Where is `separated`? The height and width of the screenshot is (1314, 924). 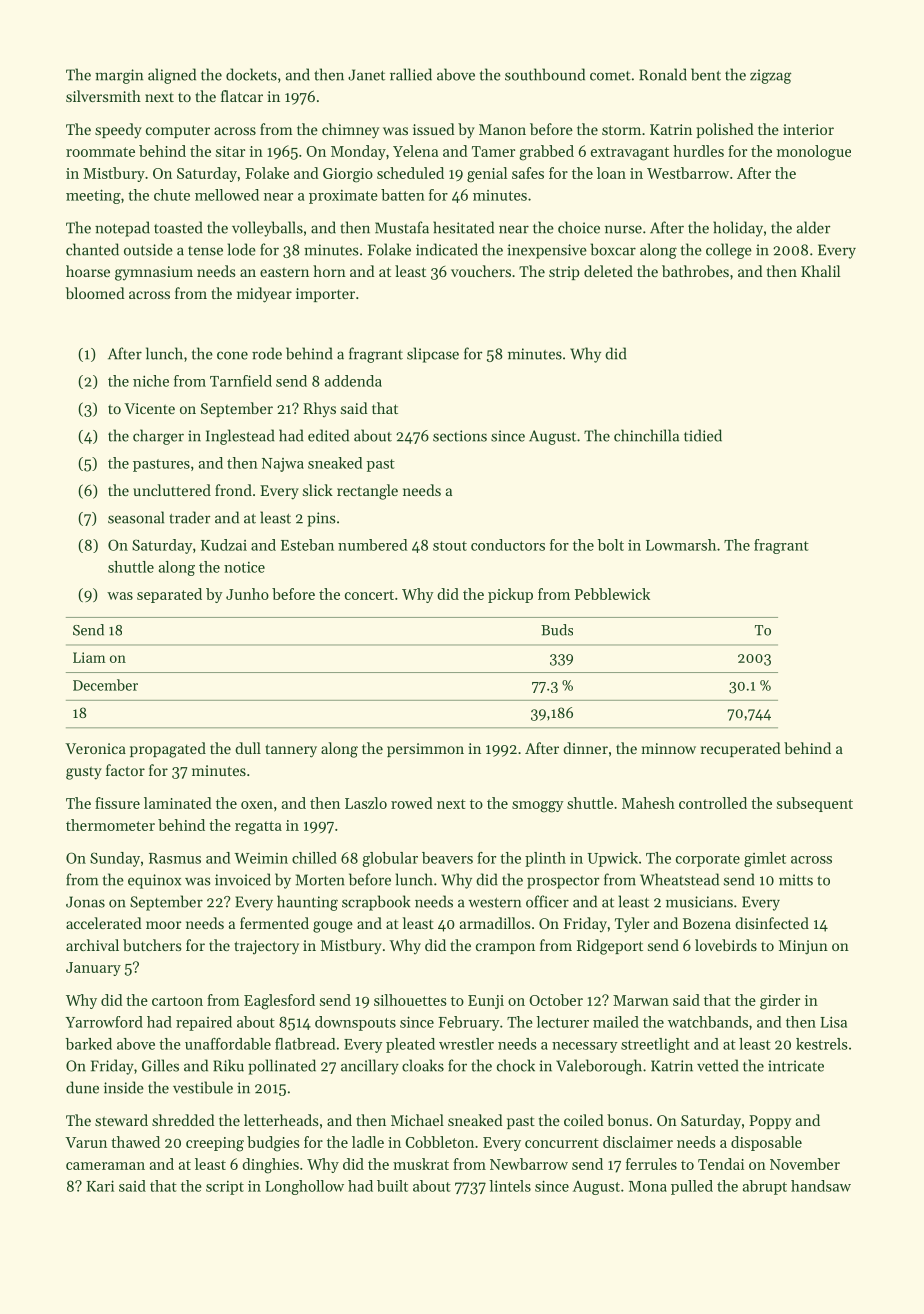
separated is located at coordinates (169, 595).
